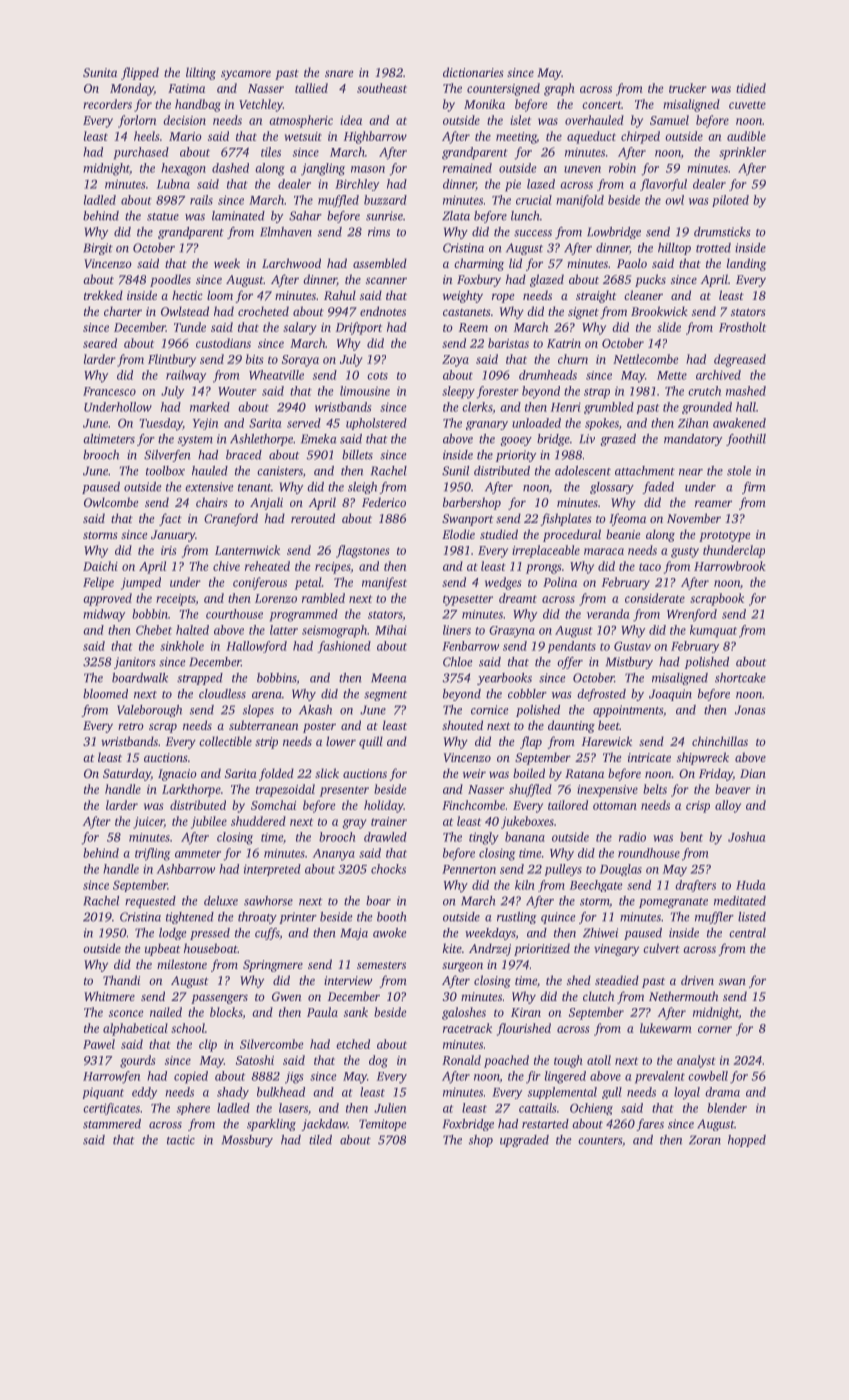  What do you see at coordinates (339, 73) in the screenshot?
I see `snare` at bounding box center [339, 73].
